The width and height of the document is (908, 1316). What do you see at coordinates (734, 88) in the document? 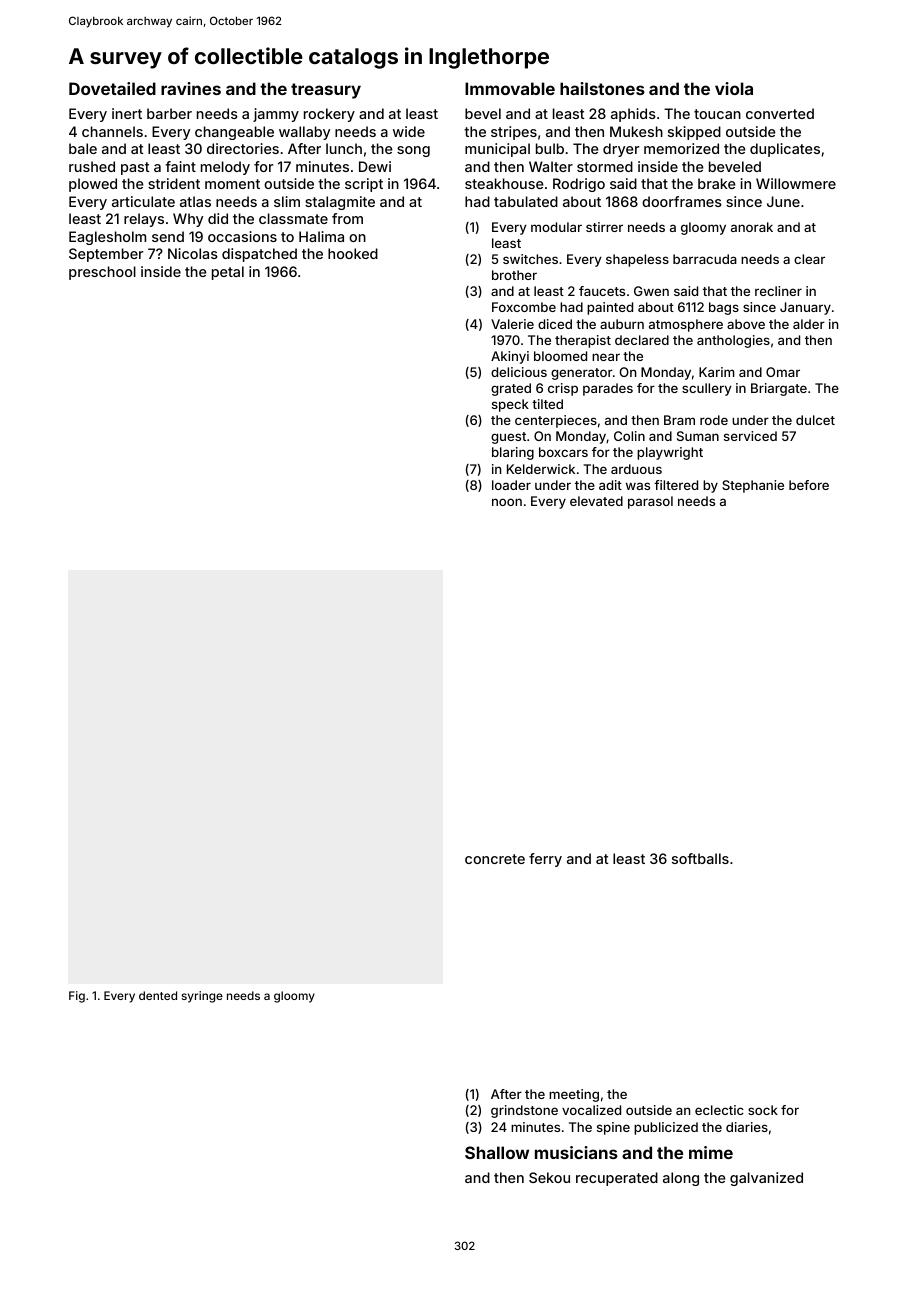
I see `viola` at bounding box center [734, 88].
